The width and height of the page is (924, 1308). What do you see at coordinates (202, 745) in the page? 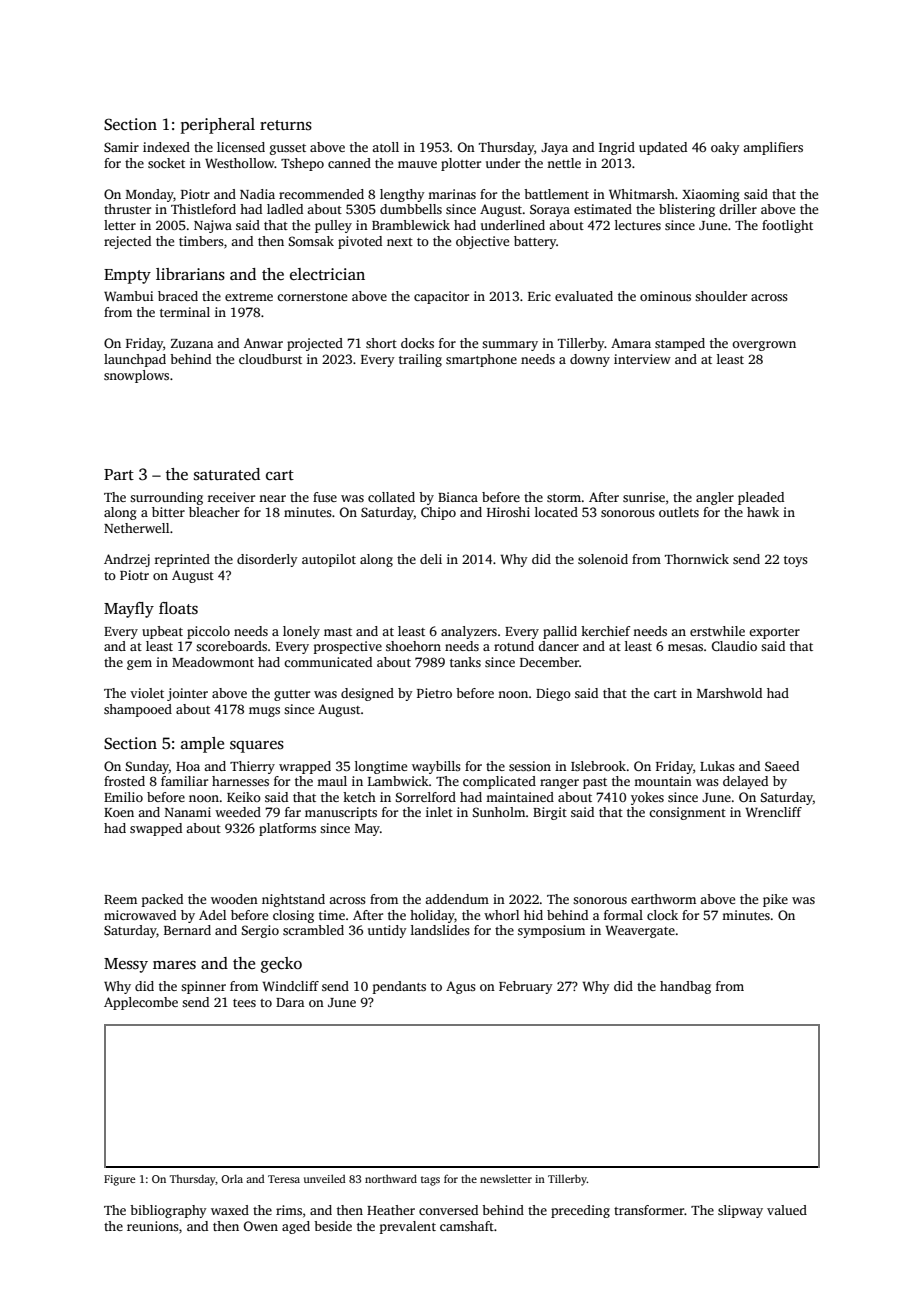
I see `ample` at bounding box center [202, 745].
